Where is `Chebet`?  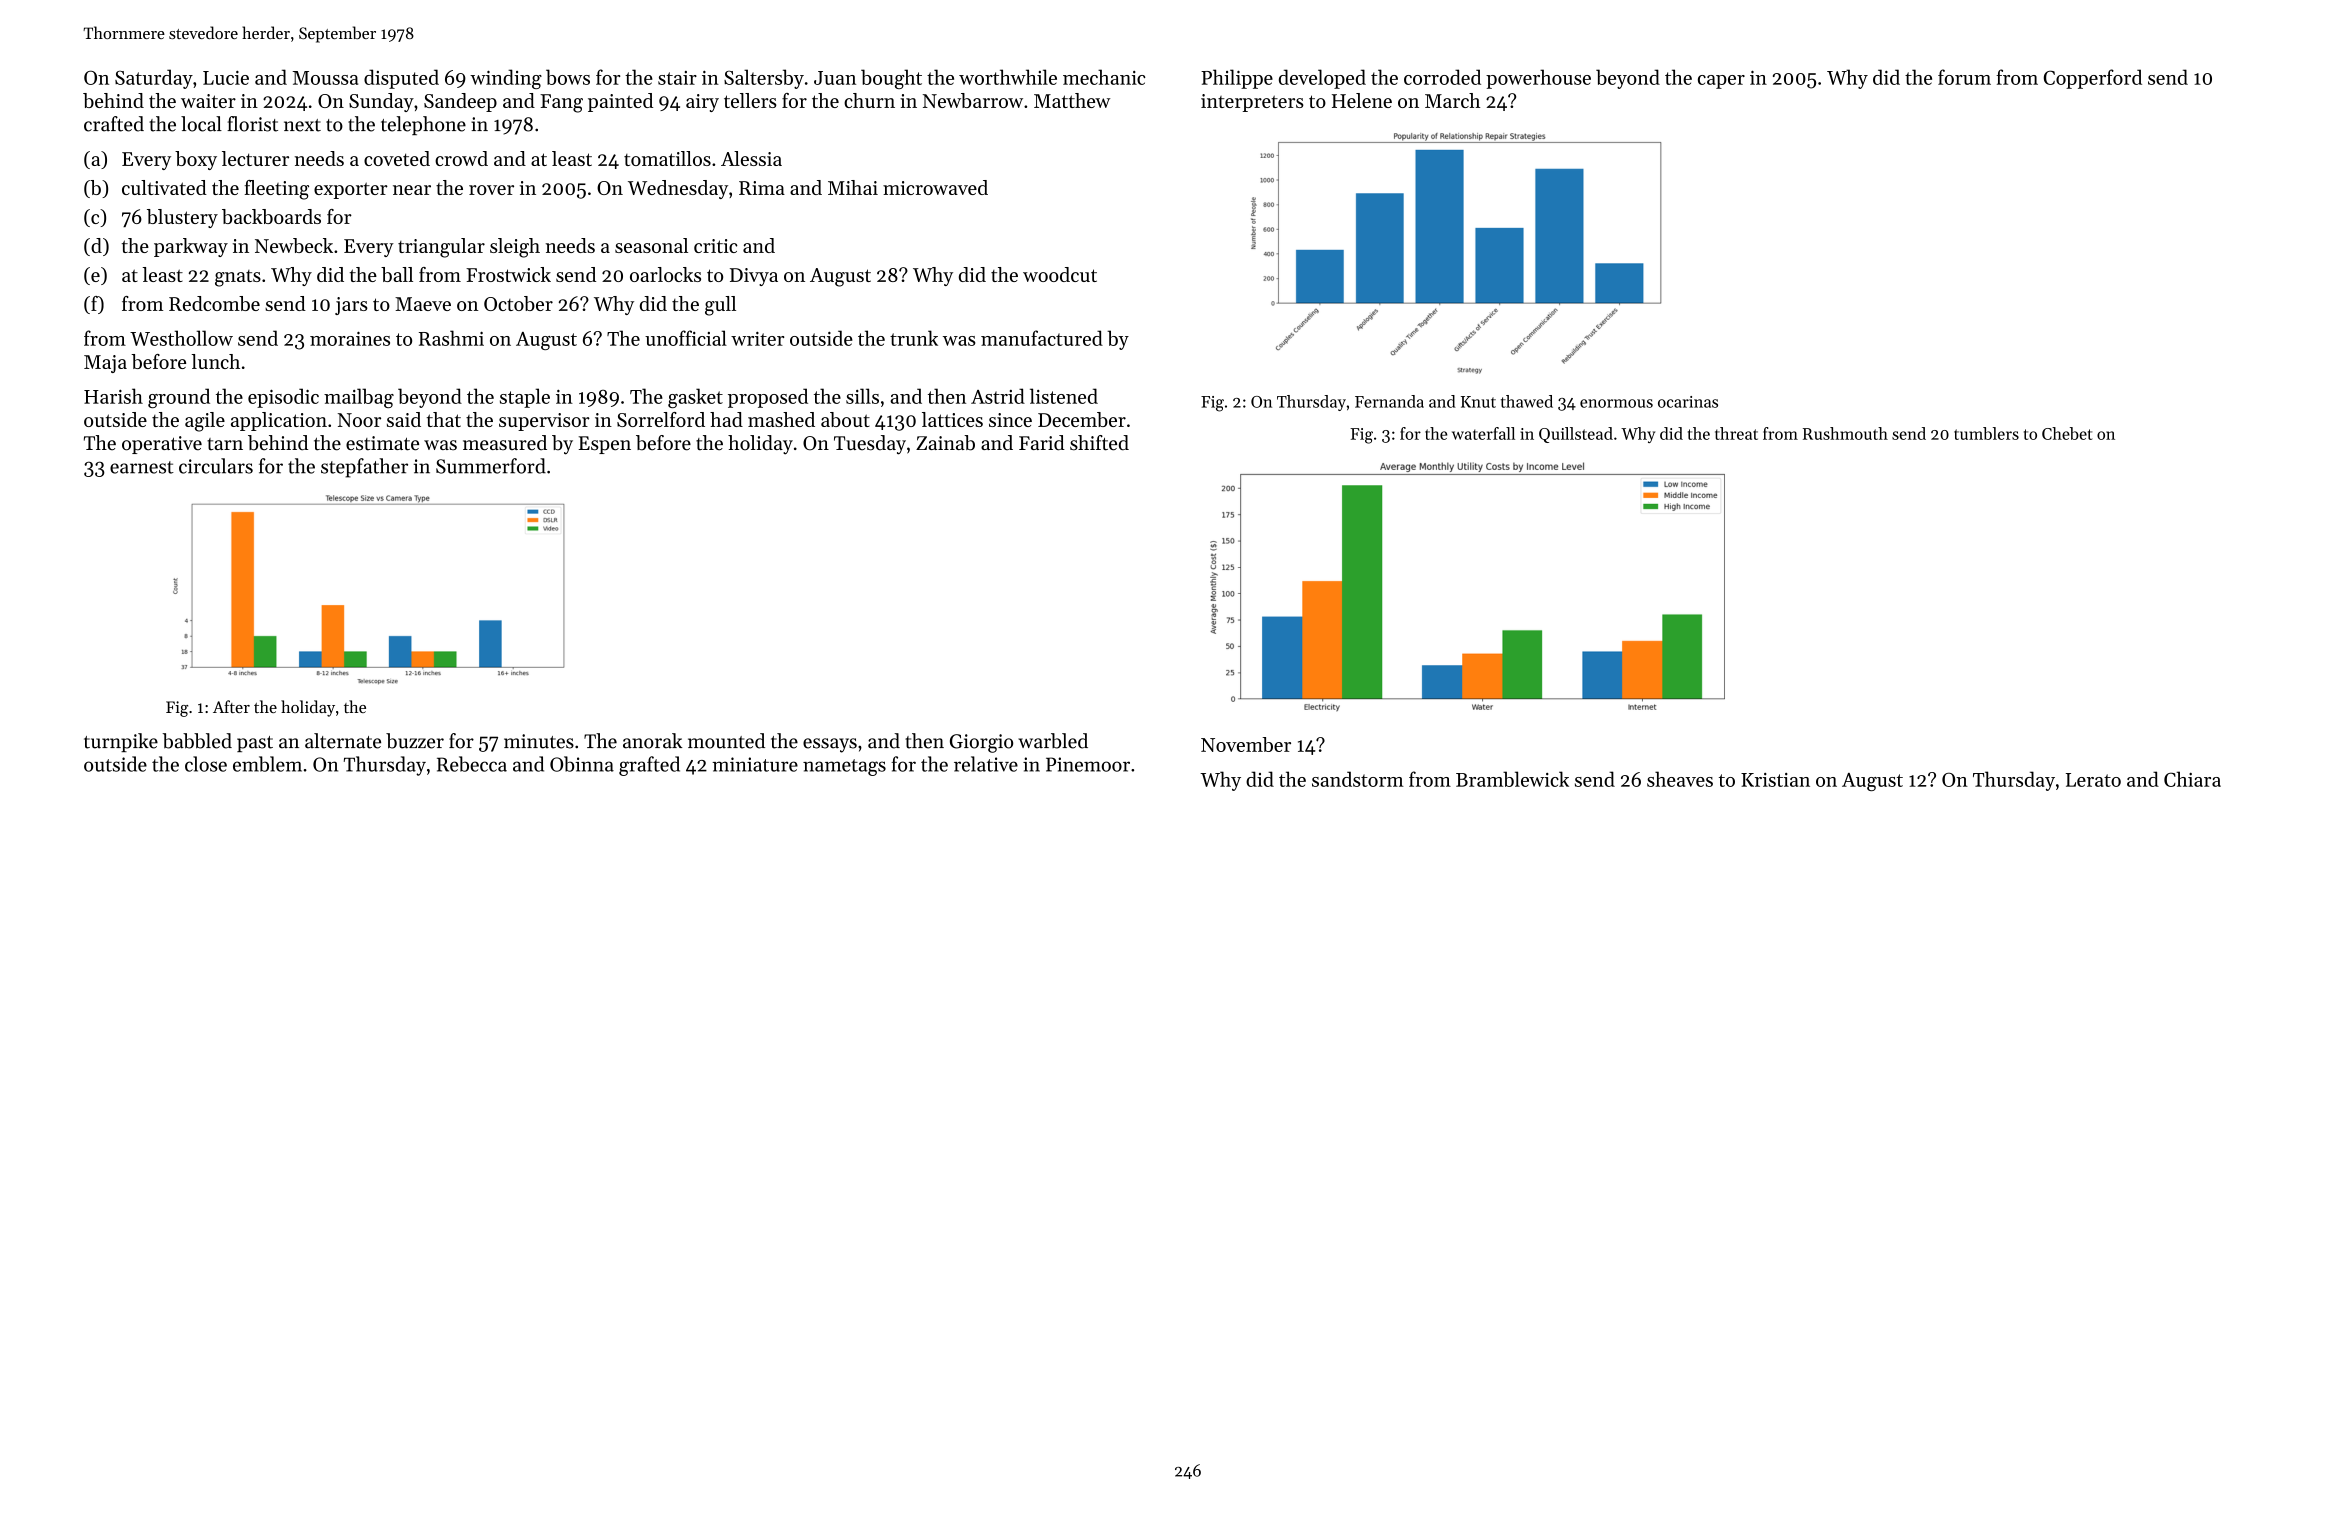 Chebet is located at coordinates (2067, 433).
